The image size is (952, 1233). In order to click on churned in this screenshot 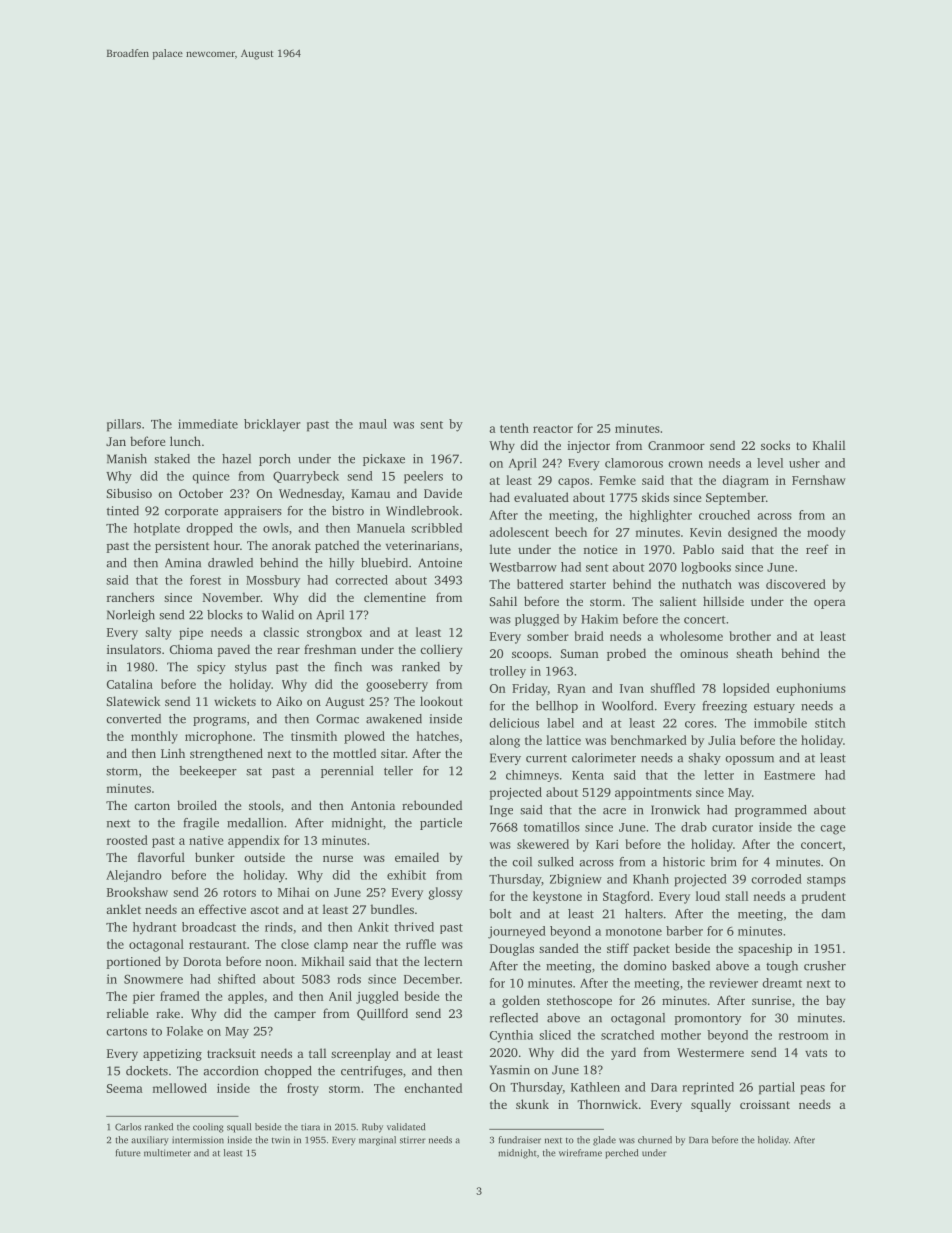, I will do `click(655, 1140)`.
